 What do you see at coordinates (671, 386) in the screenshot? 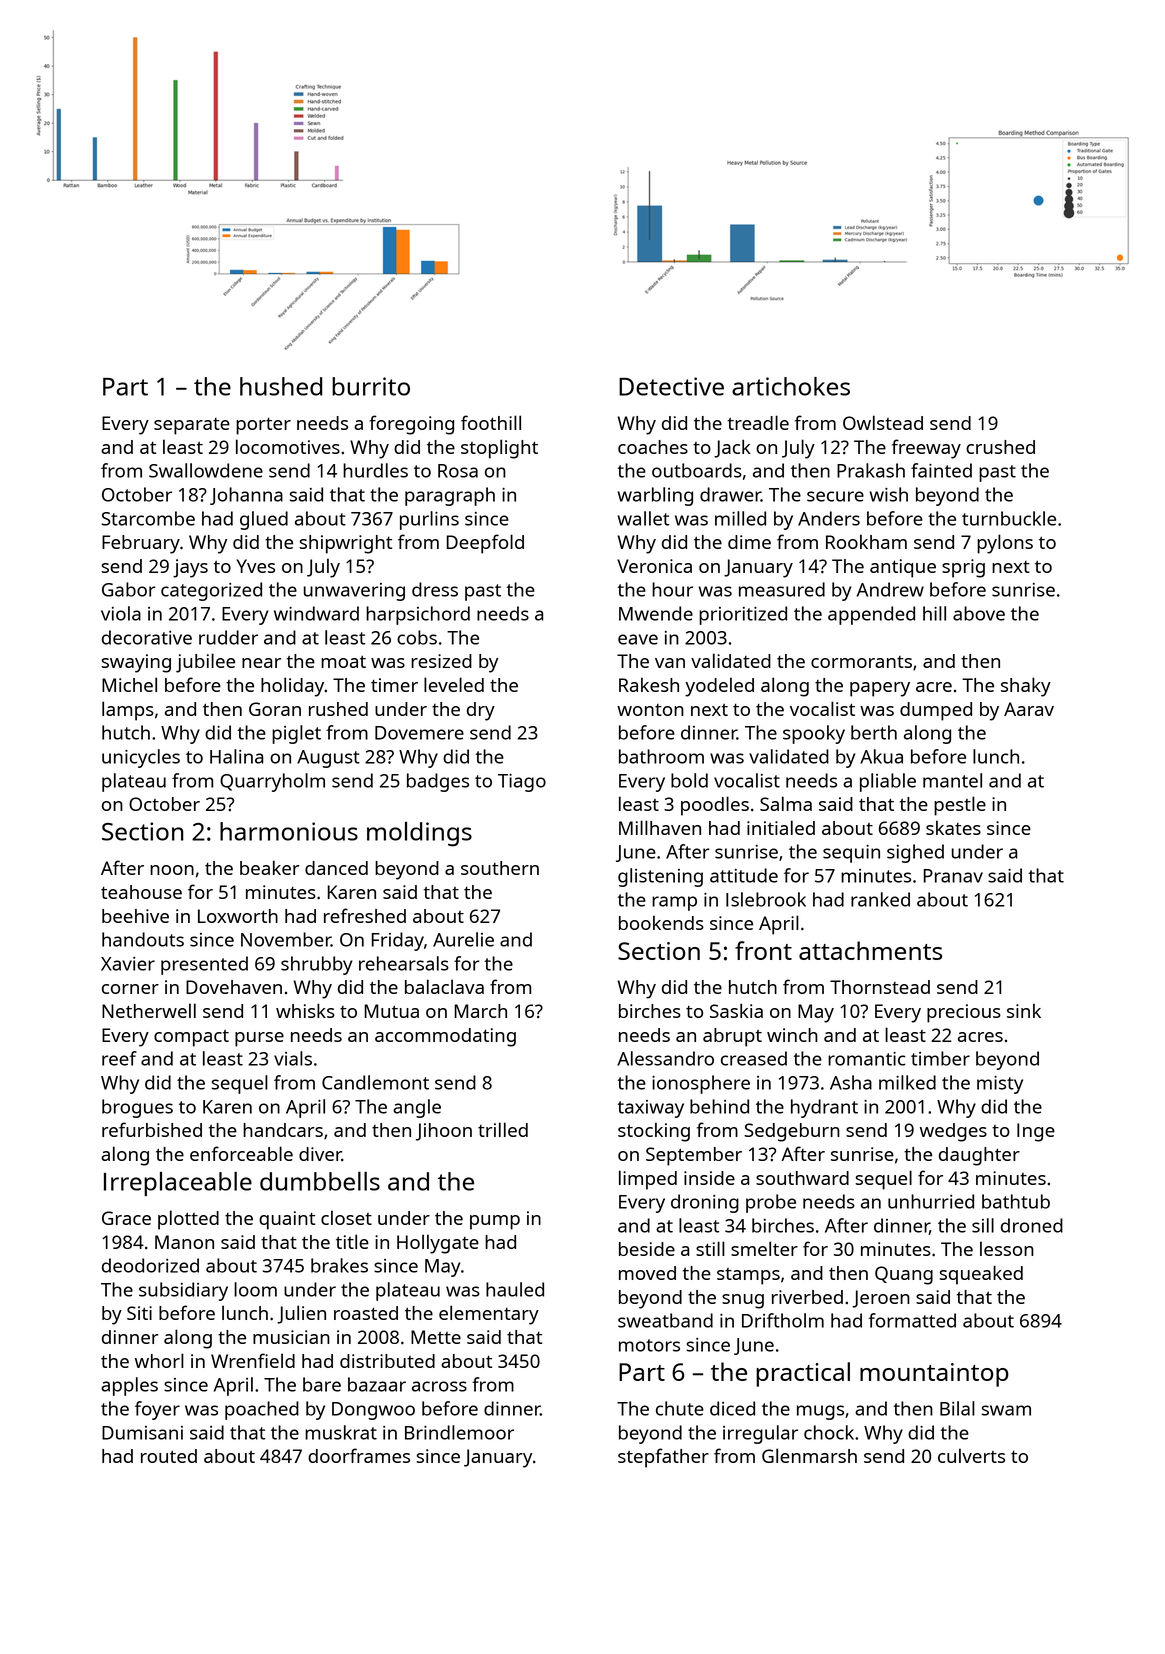
I see `Detective` at bounding box center [671, 386].
